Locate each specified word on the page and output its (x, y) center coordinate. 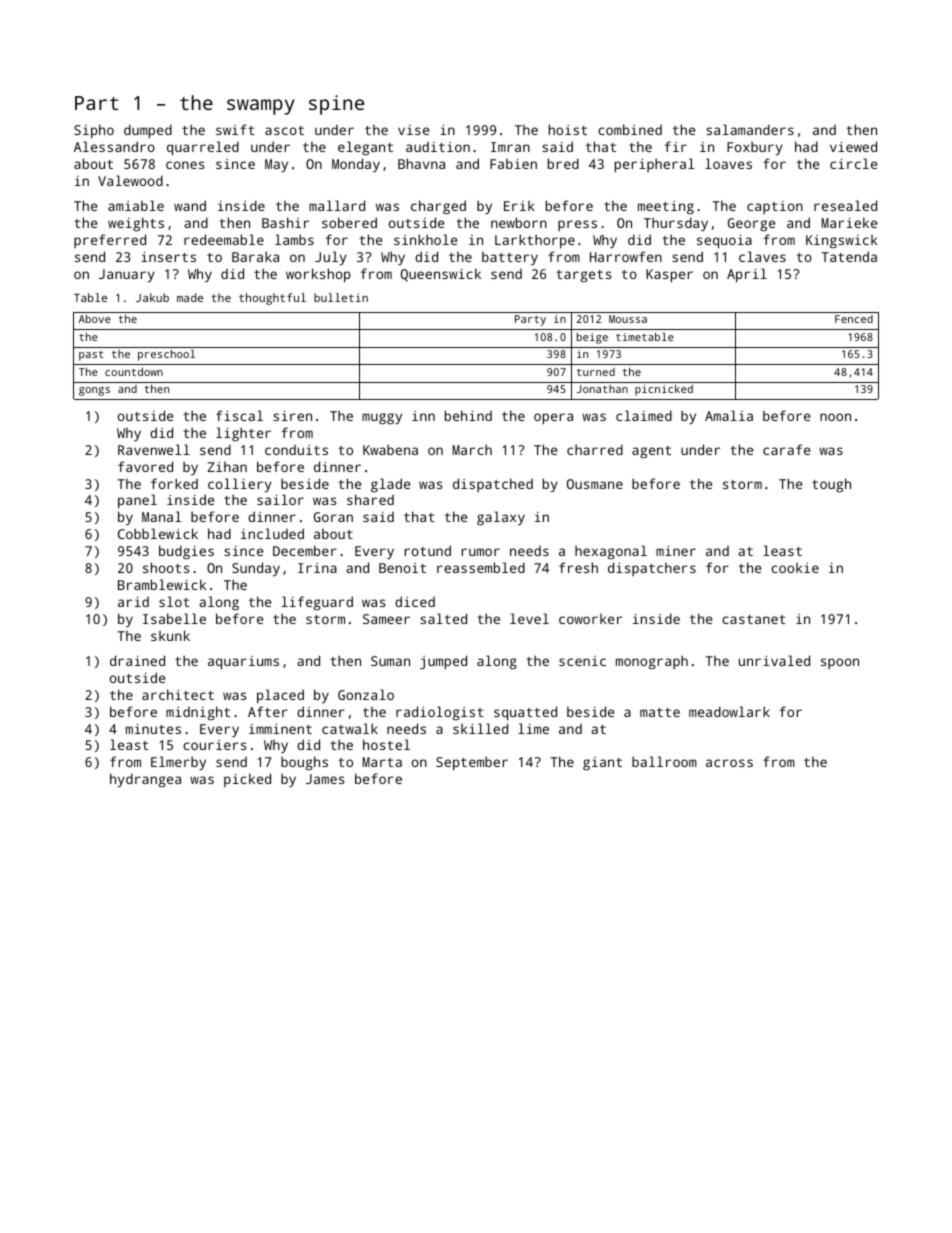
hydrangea (145, 780)
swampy (261, 107)
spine (336, 105)
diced (415, 601)
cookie (795, 568)
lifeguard (317, 603)
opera (553, 419)
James (325, 779)
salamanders (750, 129)
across (729, 763)
